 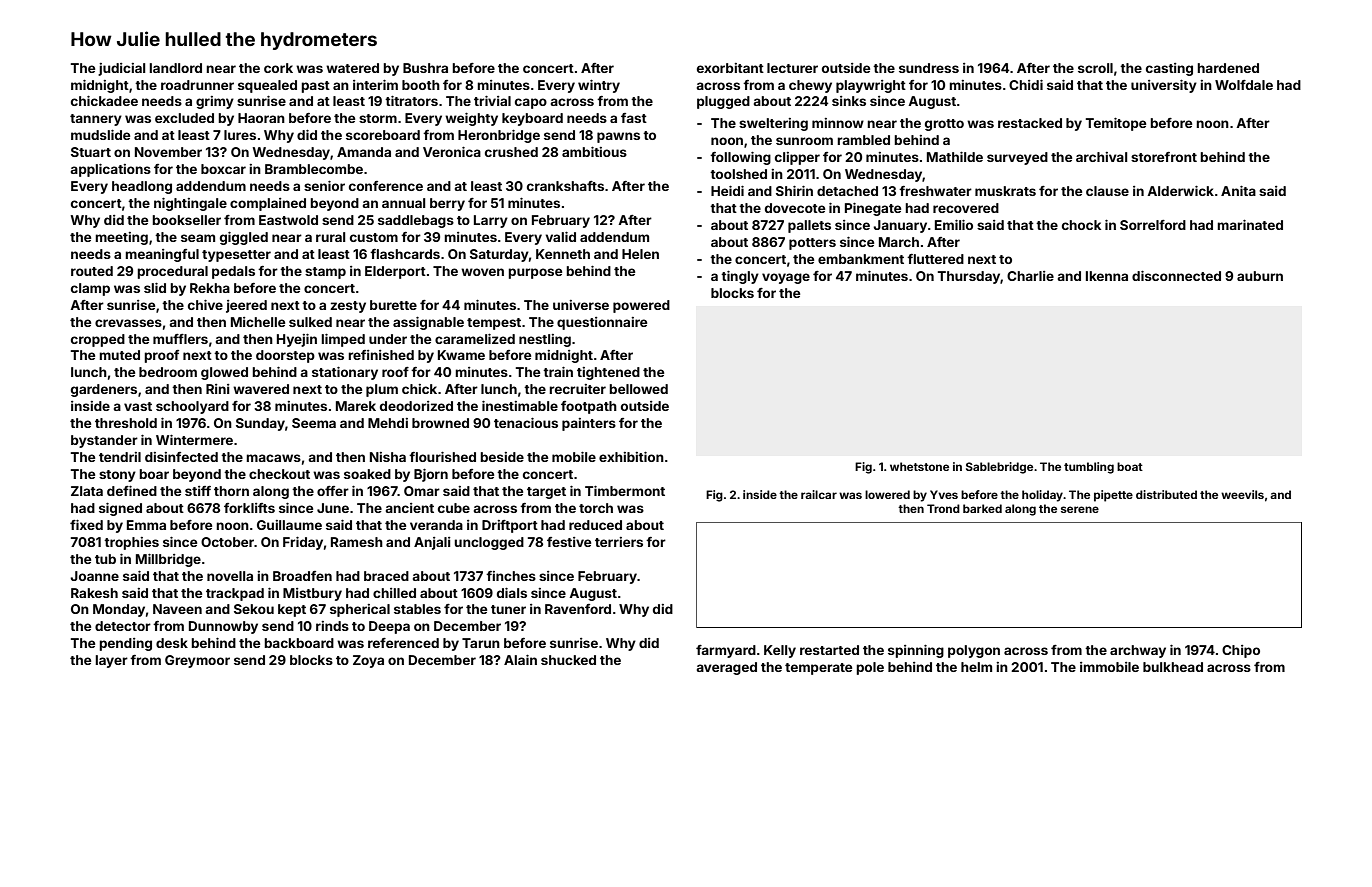 I want to click on exorbitant, so click(x=730, y=68).
